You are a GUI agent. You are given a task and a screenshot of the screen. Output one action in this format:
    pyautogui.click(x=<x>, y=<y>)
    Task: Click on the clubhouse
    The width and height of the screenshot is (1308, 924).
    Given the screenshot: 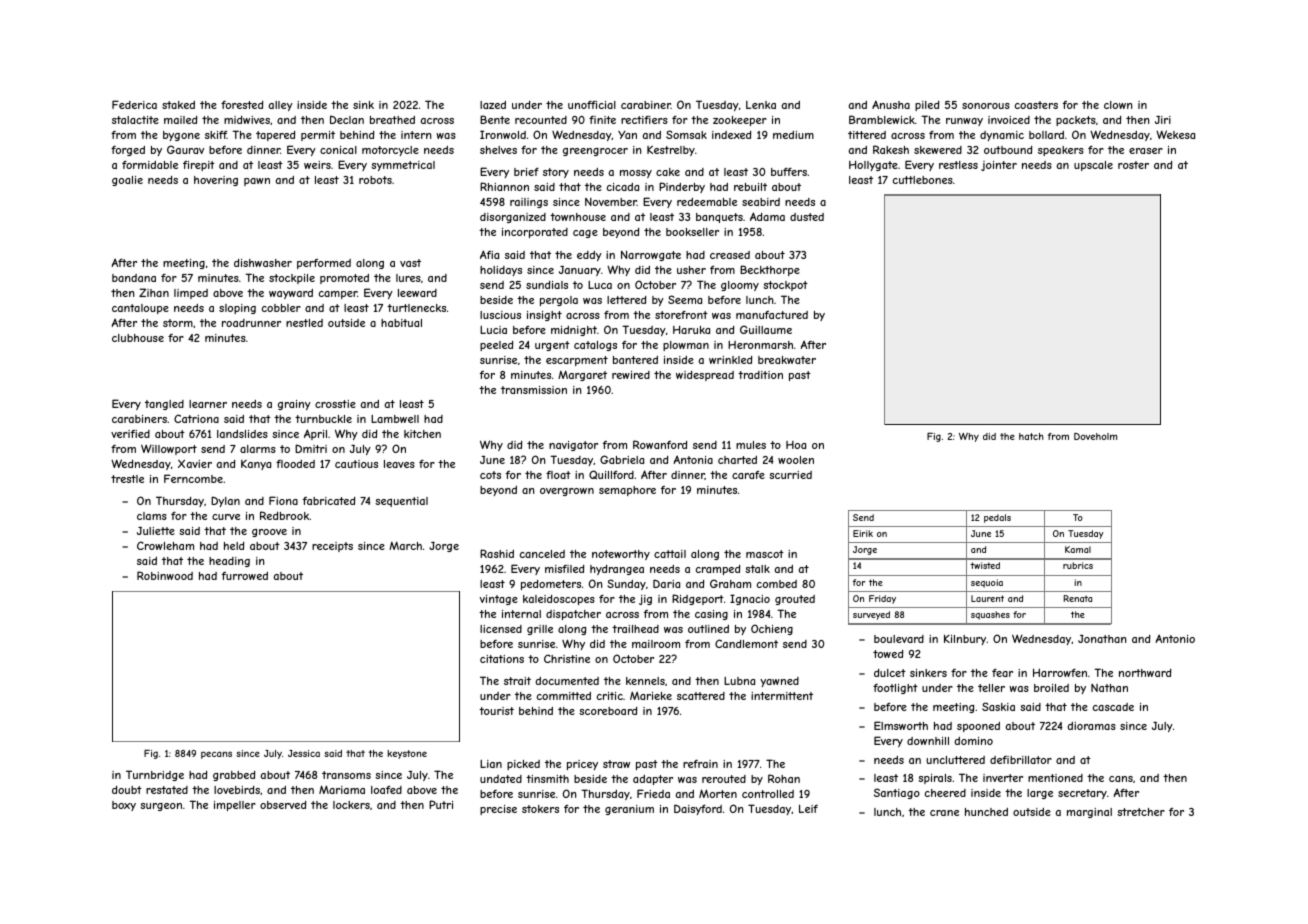 What is the action you would take?
    pyautogui.click(x=138, y=338)
